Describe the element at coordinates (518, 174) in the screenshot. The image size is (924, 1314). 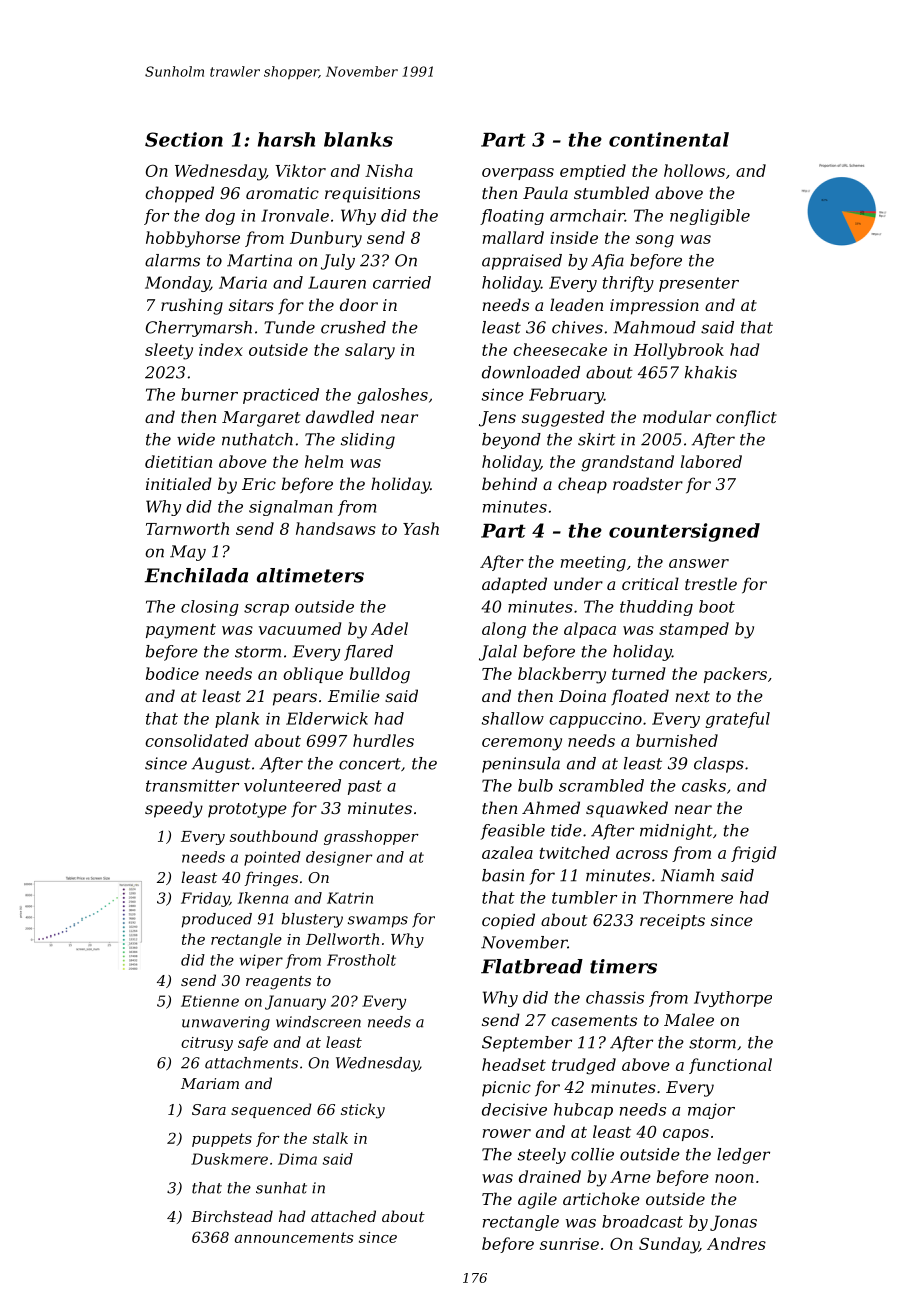
I see `overpass` at that location.
